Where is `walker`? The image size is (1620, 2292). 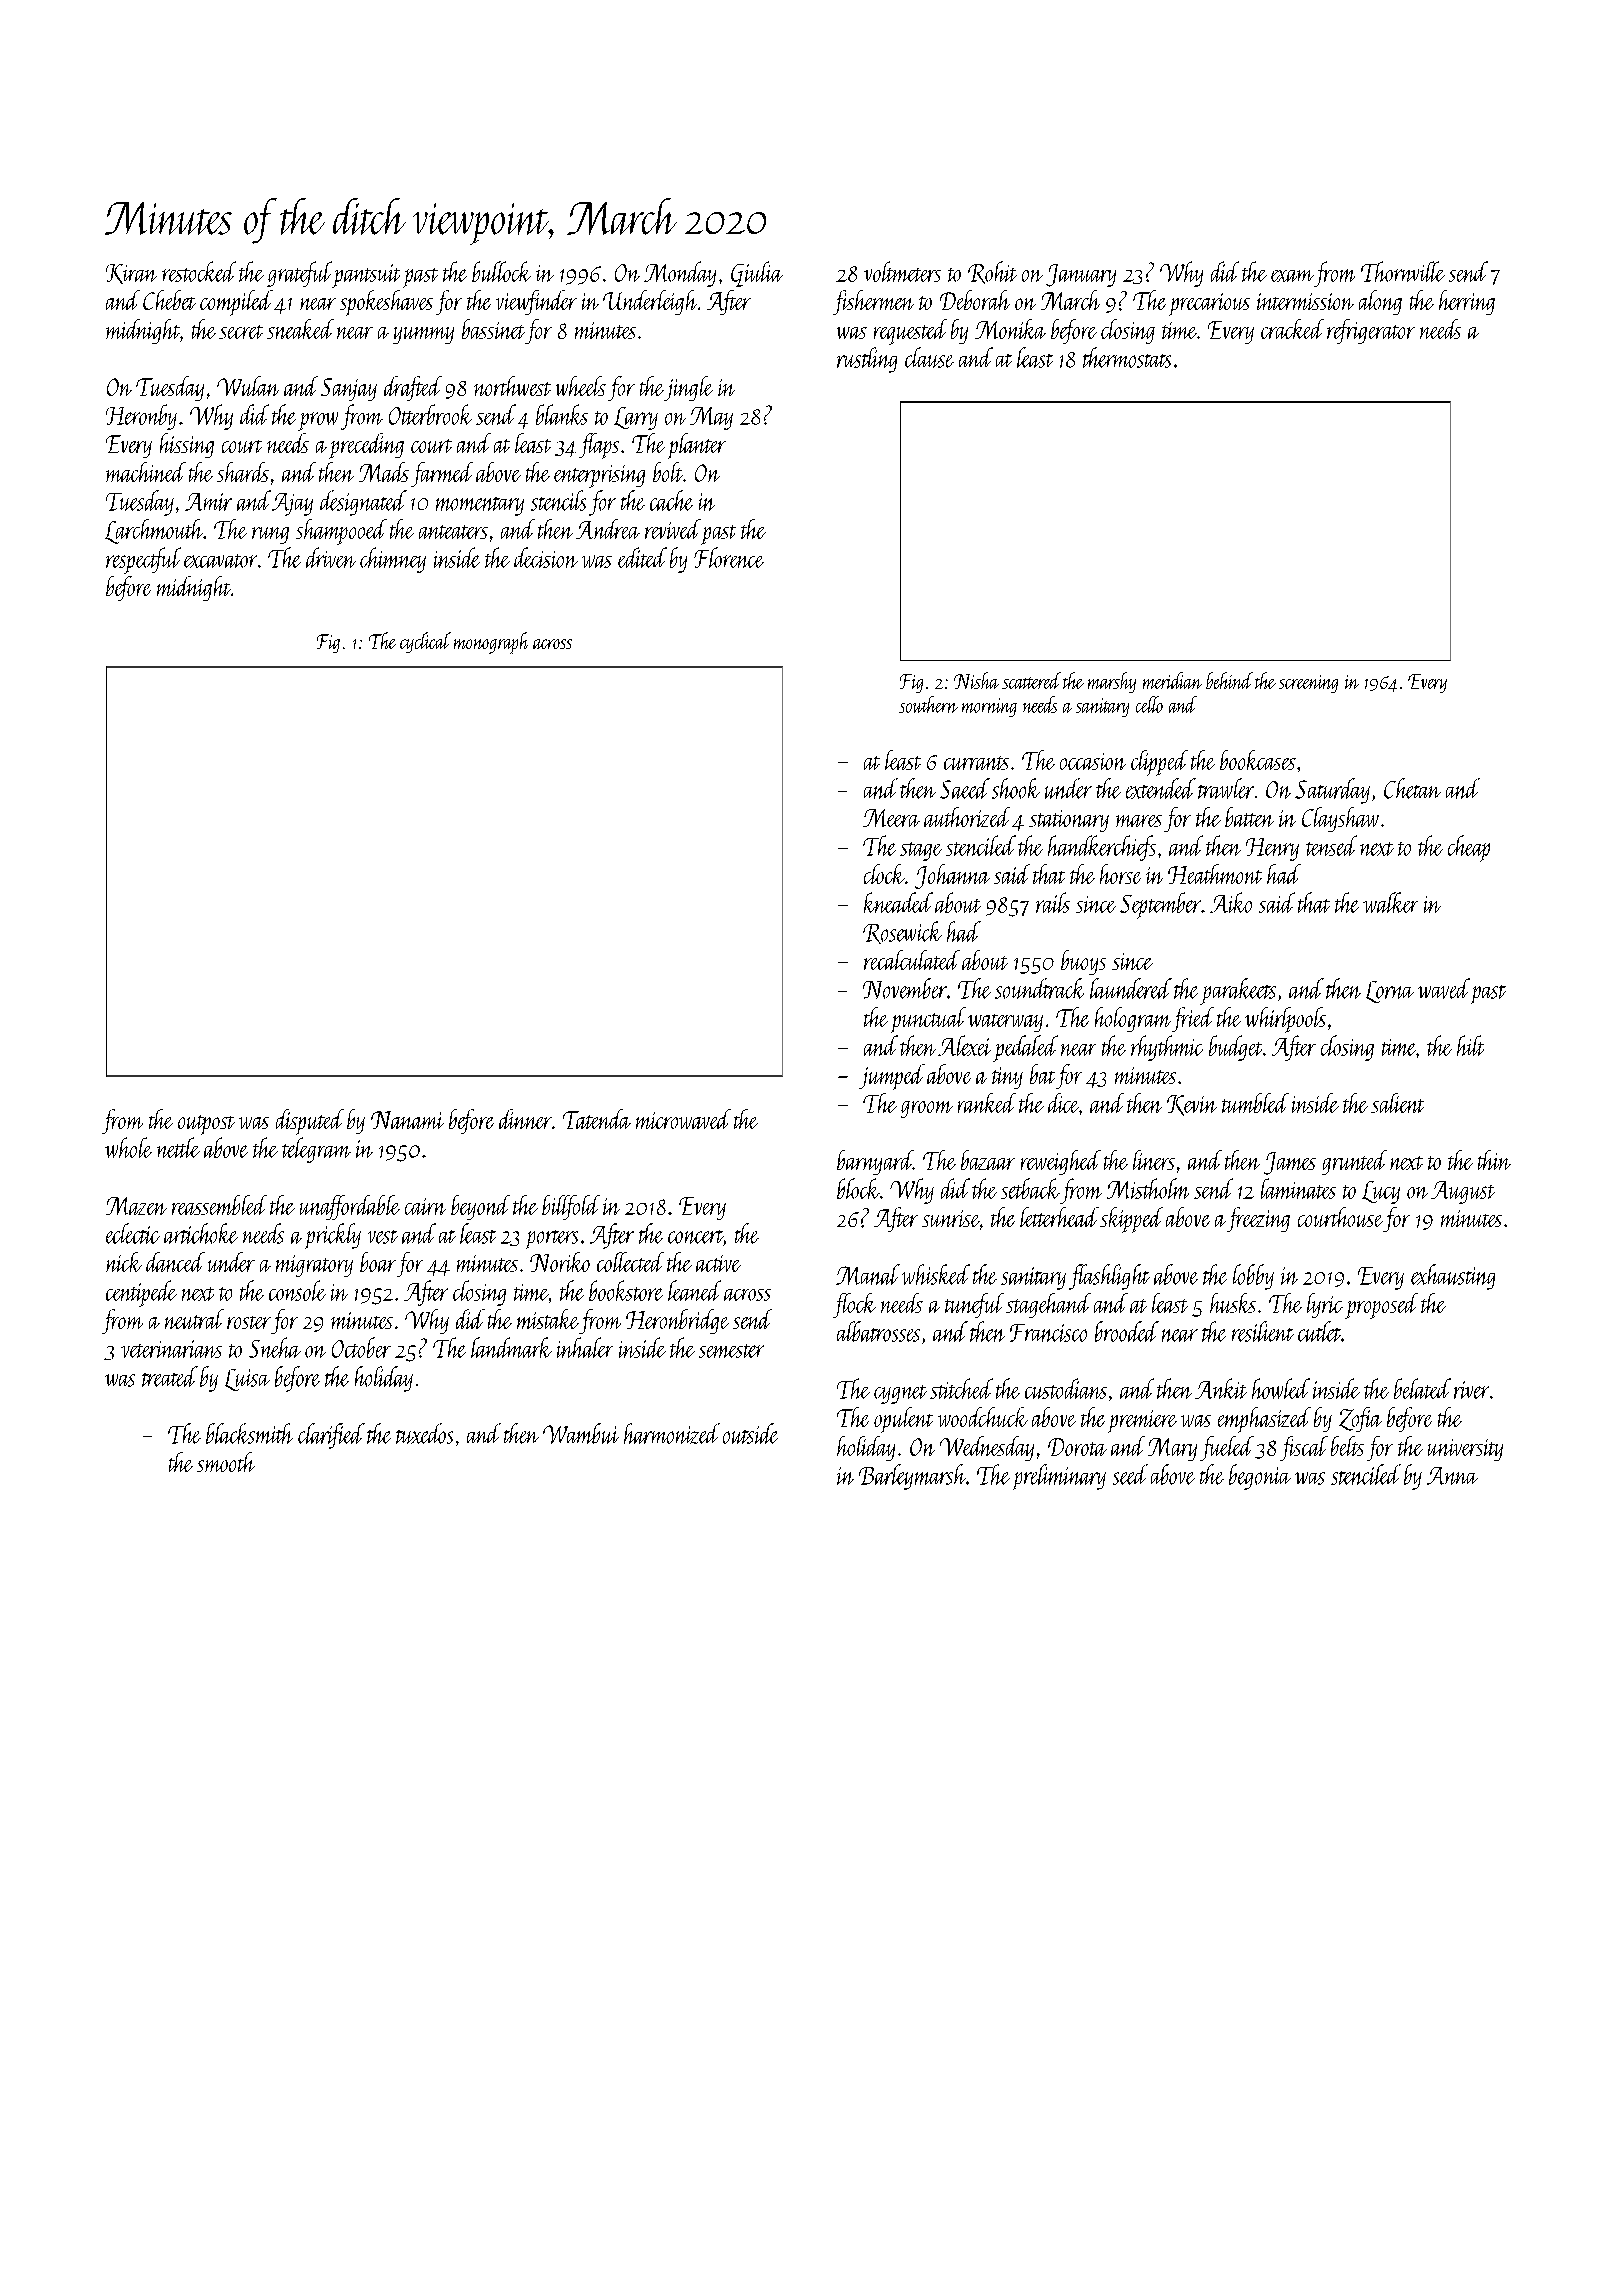 walker is located at coordinates (1390, 902).
